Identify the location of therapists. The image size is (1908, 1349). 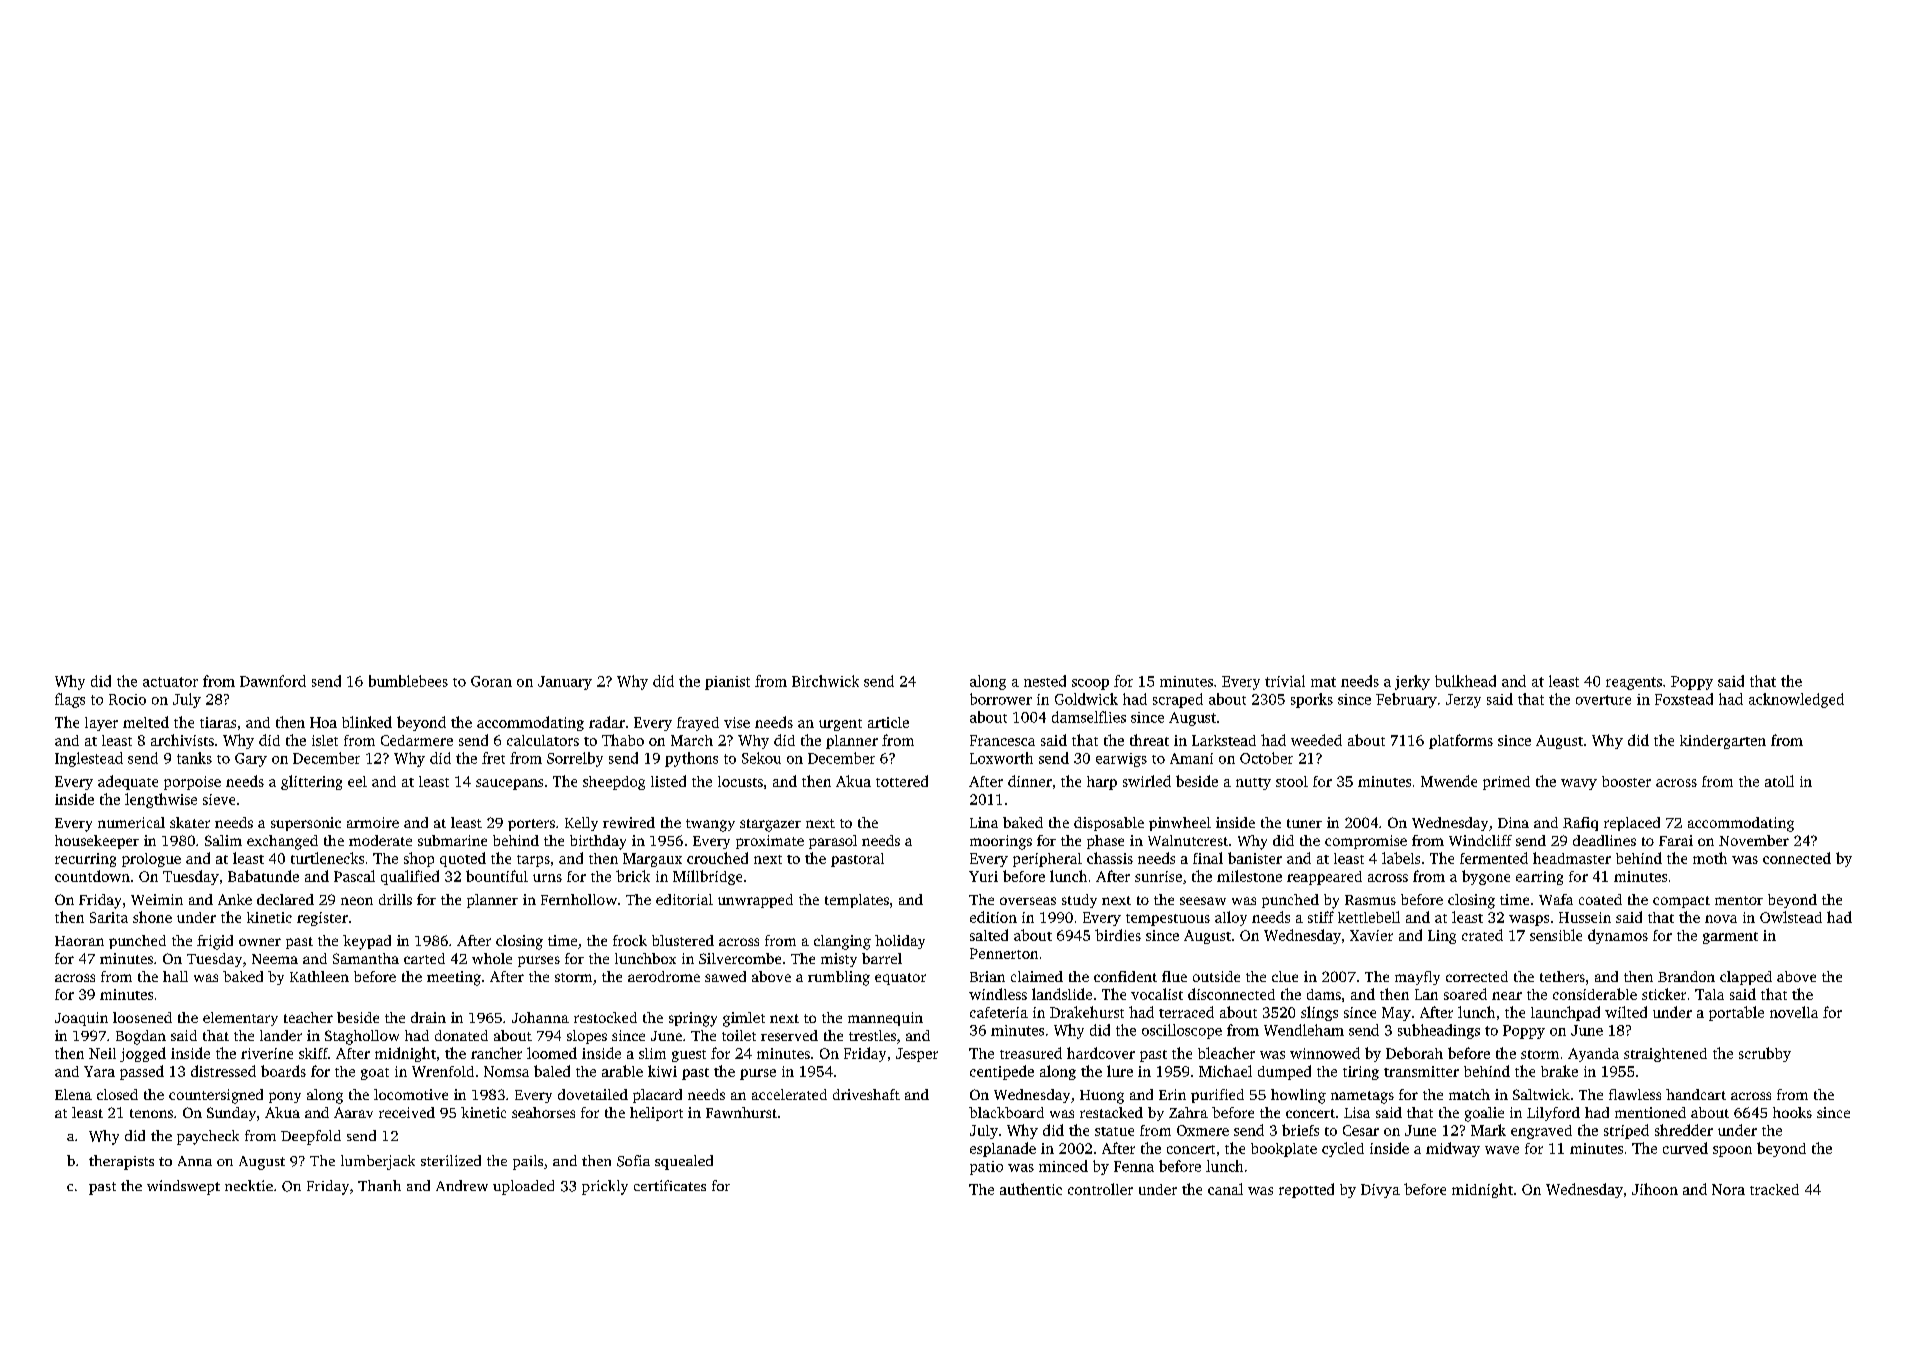
(121, 1162).
